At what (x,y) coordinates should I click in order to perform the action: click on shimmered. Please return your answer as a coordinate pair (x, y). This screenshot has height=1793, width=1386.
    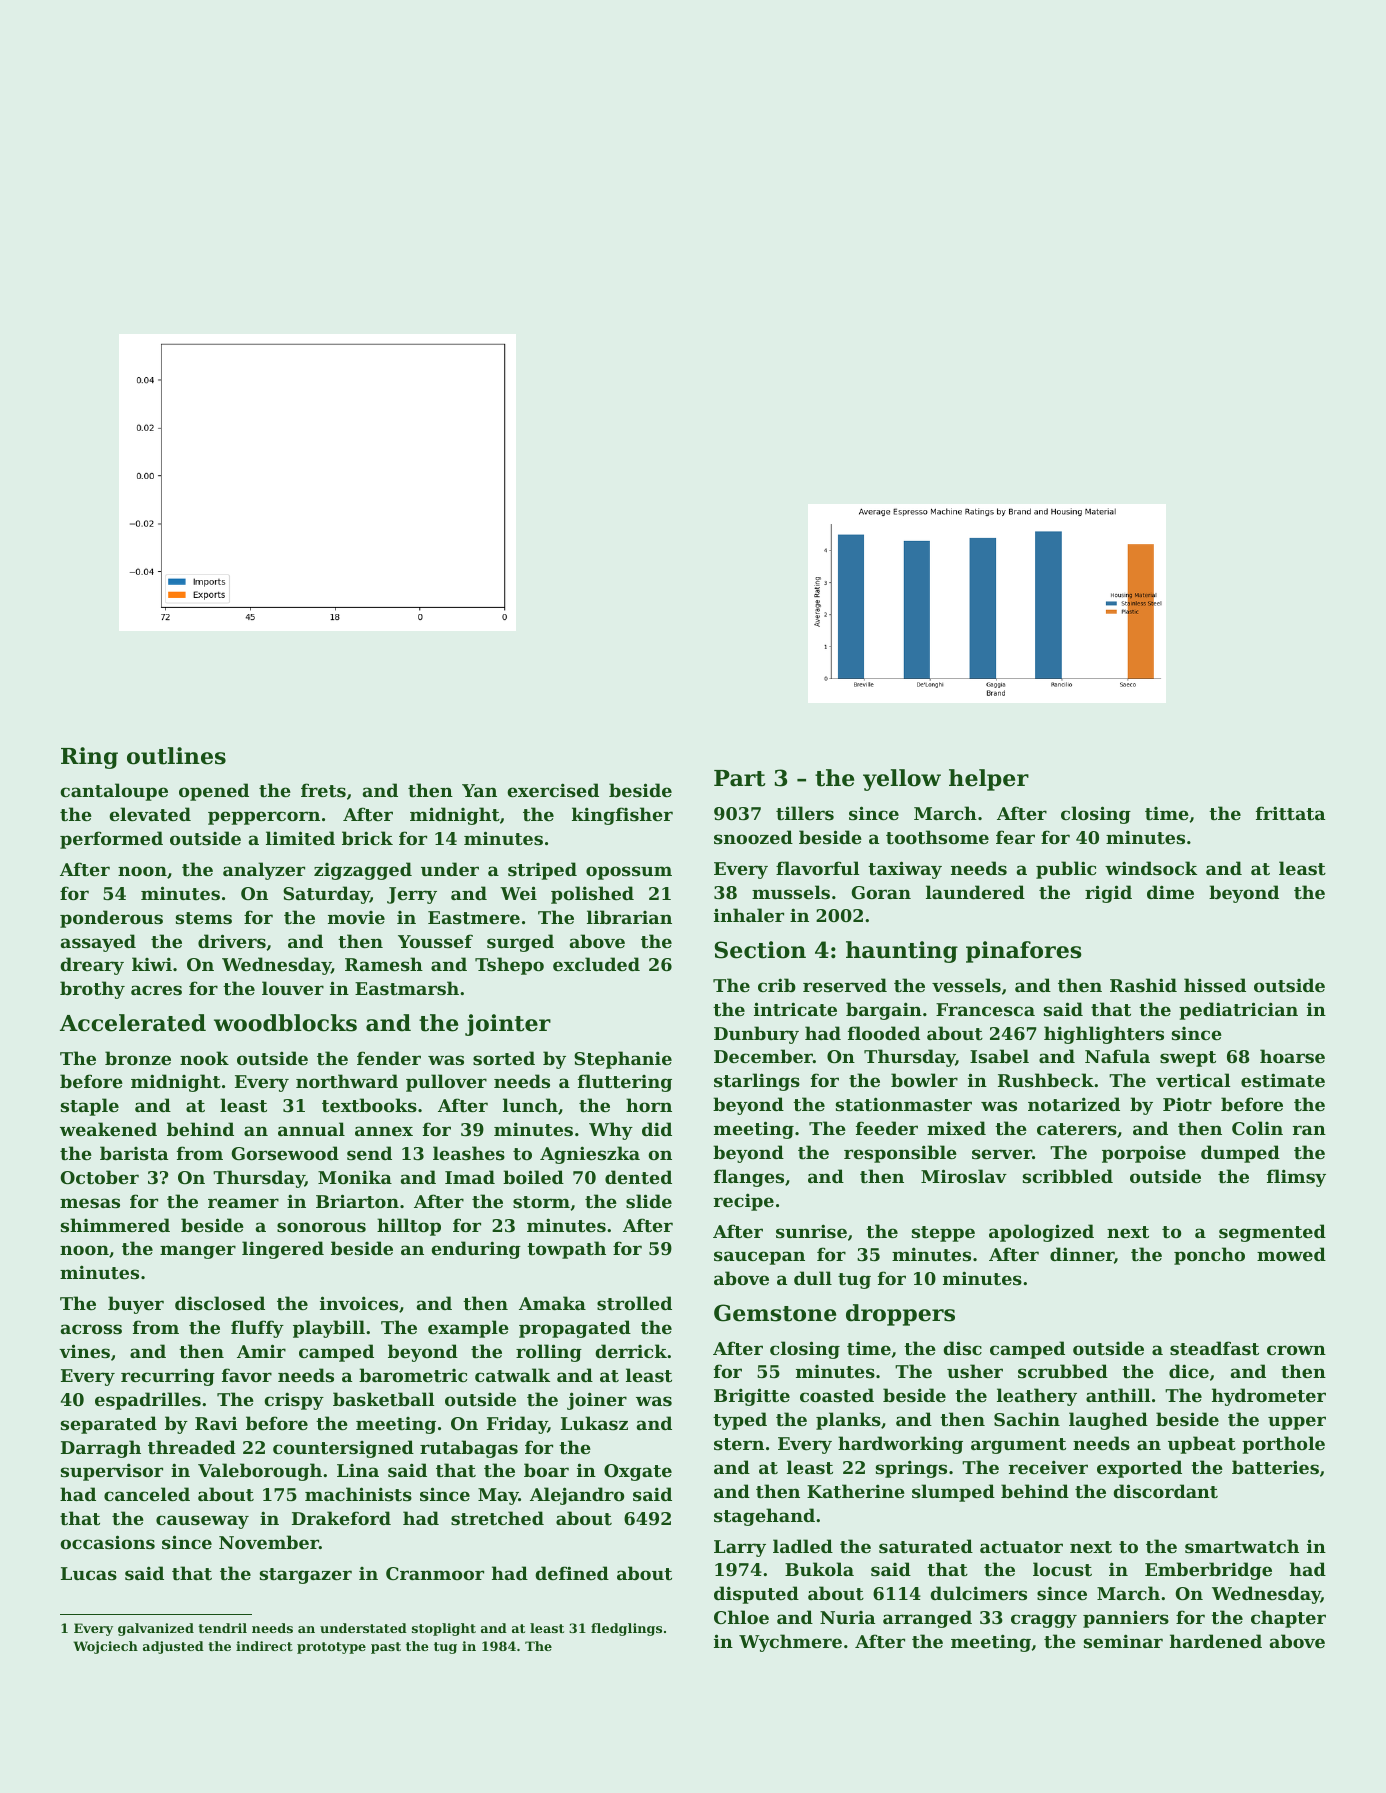
    Looking at the image, I should click on (115, 1225).
